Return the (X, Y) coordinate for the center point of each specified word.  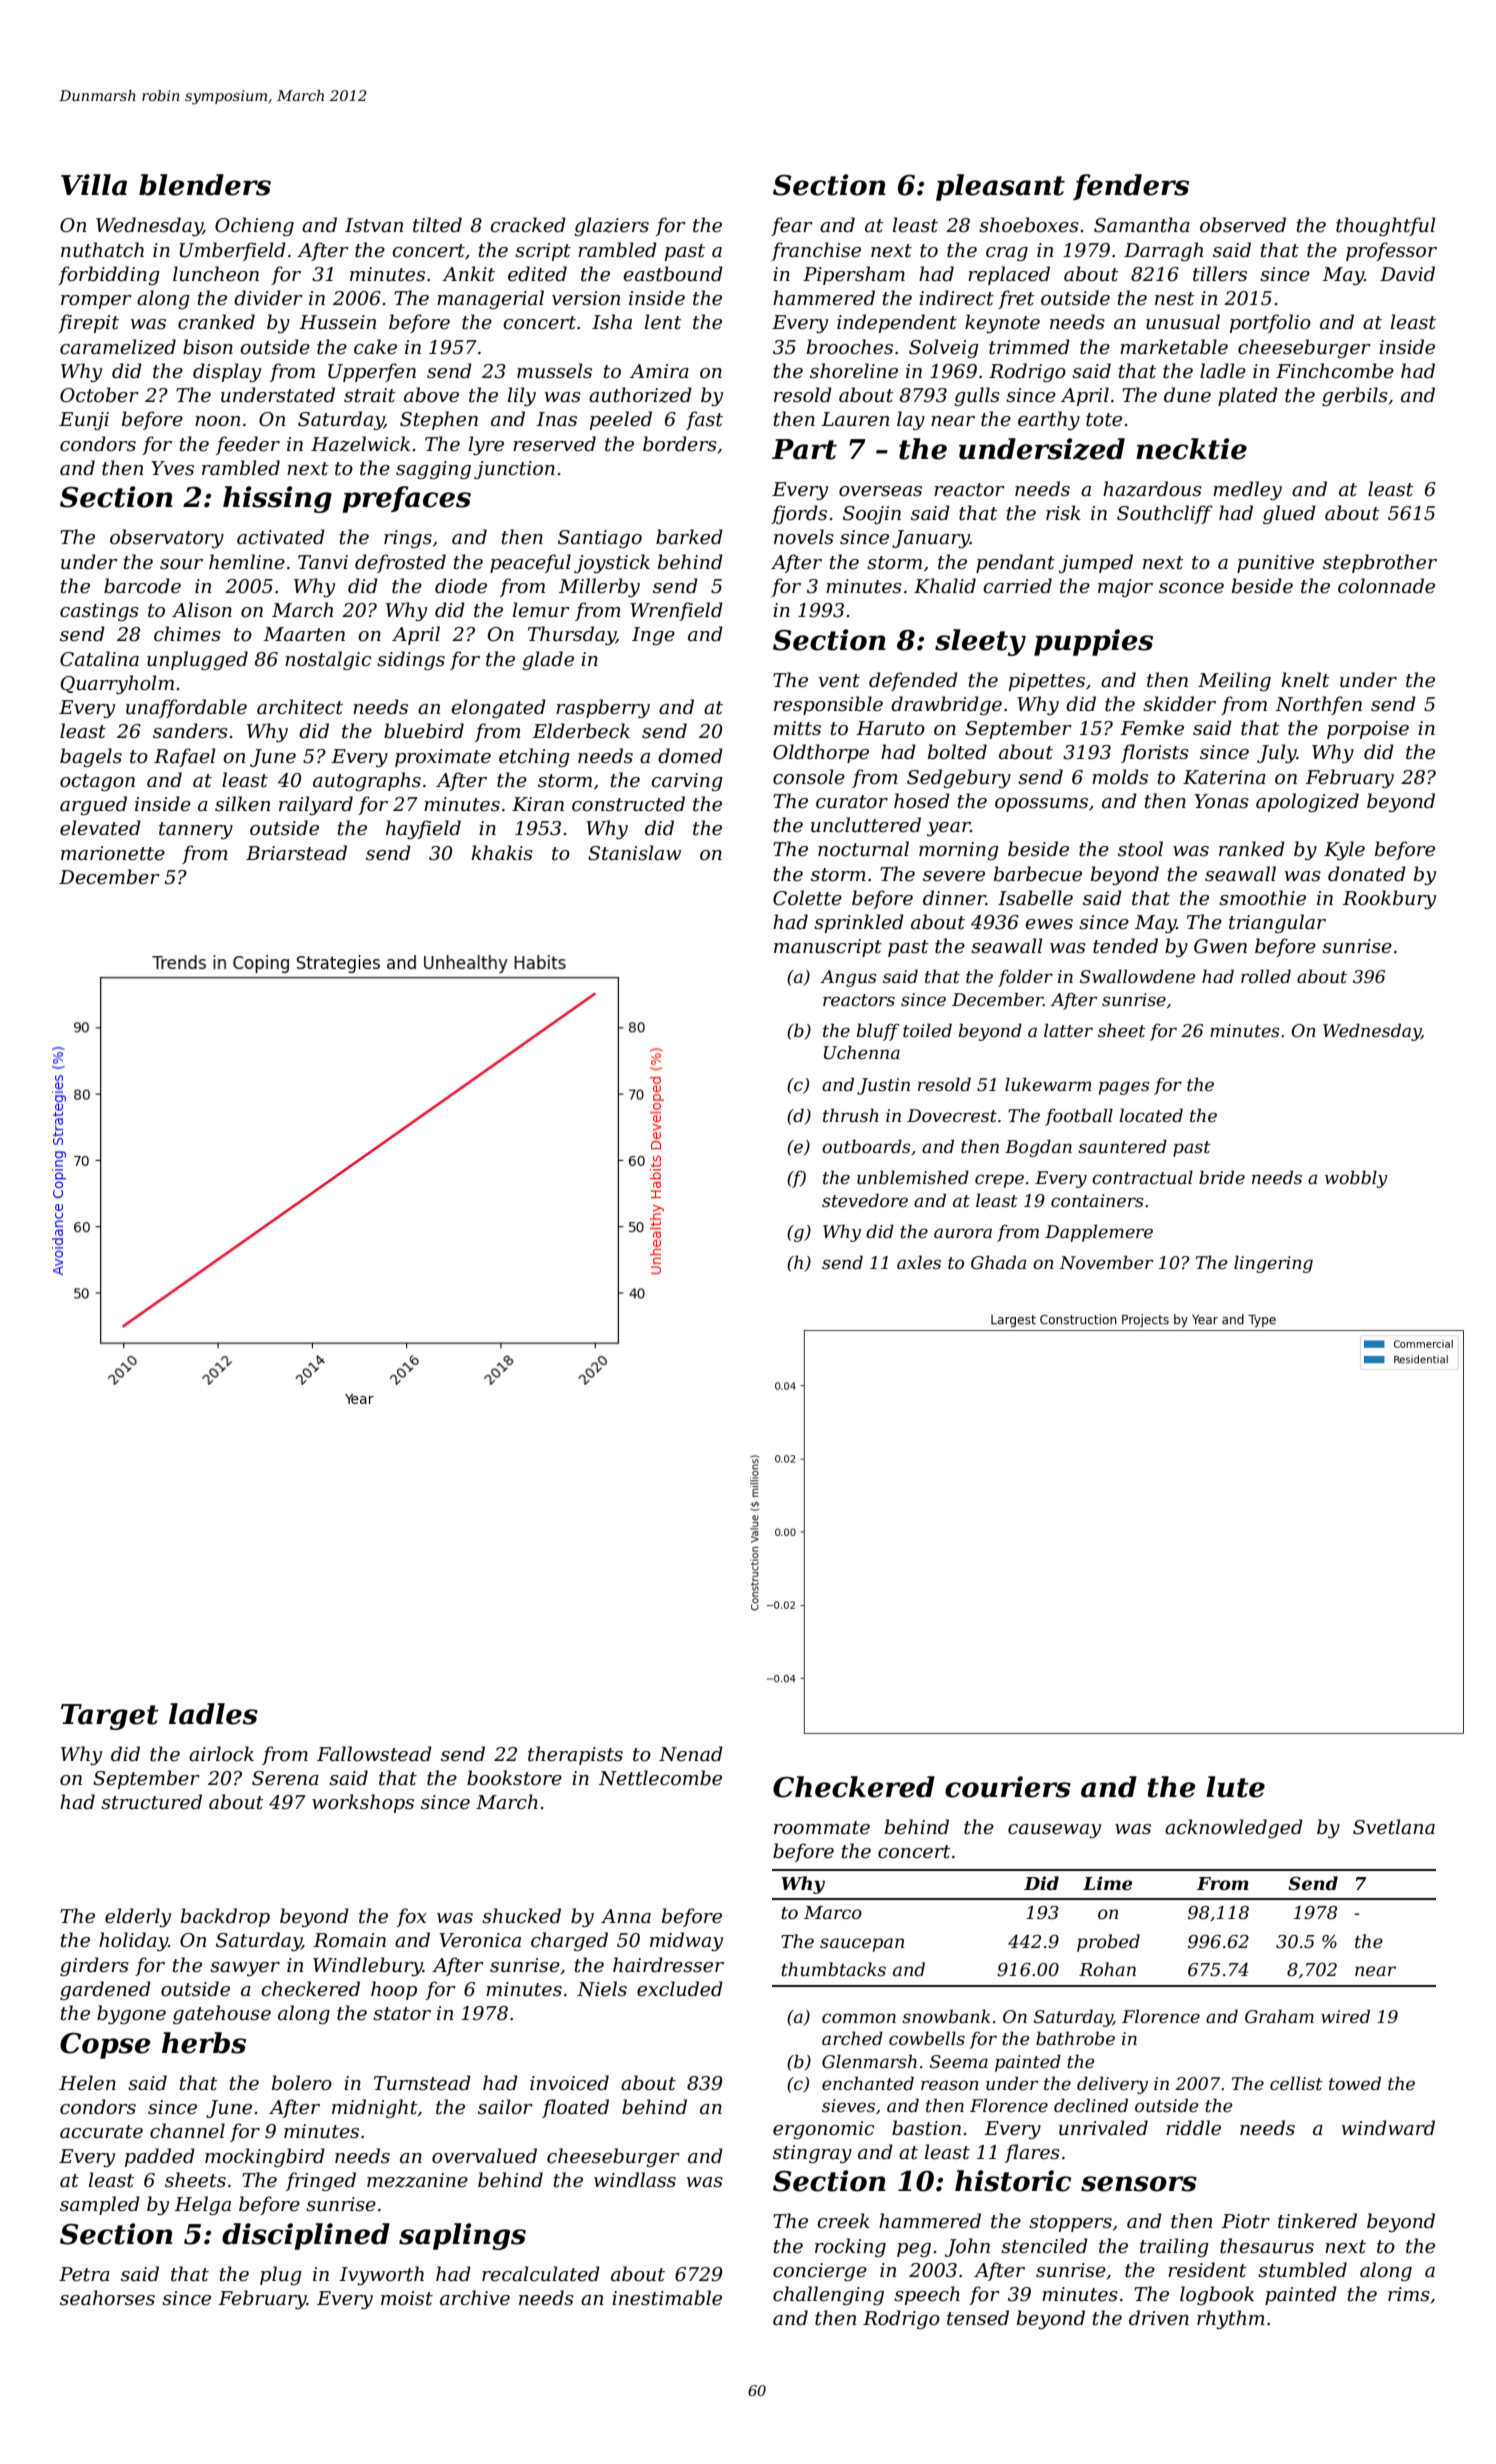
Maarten (304, 634)
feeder (248, 445)
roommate (822, 1828)
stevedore (865, 1200)
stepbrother (1380, 563)
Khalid (945, 586)
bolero (302, 2083)
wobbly (1356, 1179)
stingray (812, 2154)
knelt (1306, 680)
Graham (1279, 2016)
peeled (621, 420)
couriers (1008, 1787)
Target (110, 1717)
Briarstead (296, 853)
